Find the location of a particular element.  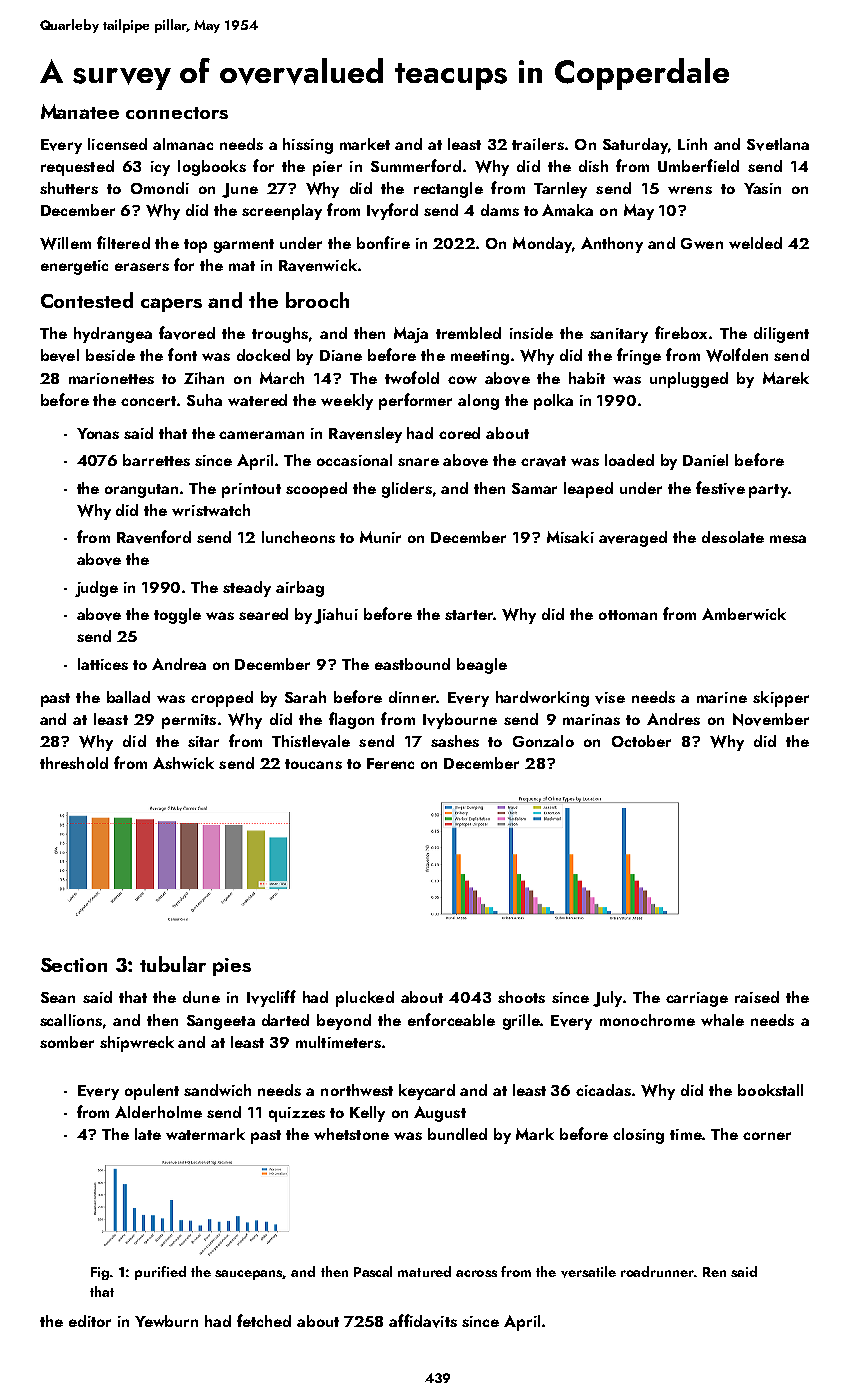

monochrome is located at coordinates (647, 1020).
